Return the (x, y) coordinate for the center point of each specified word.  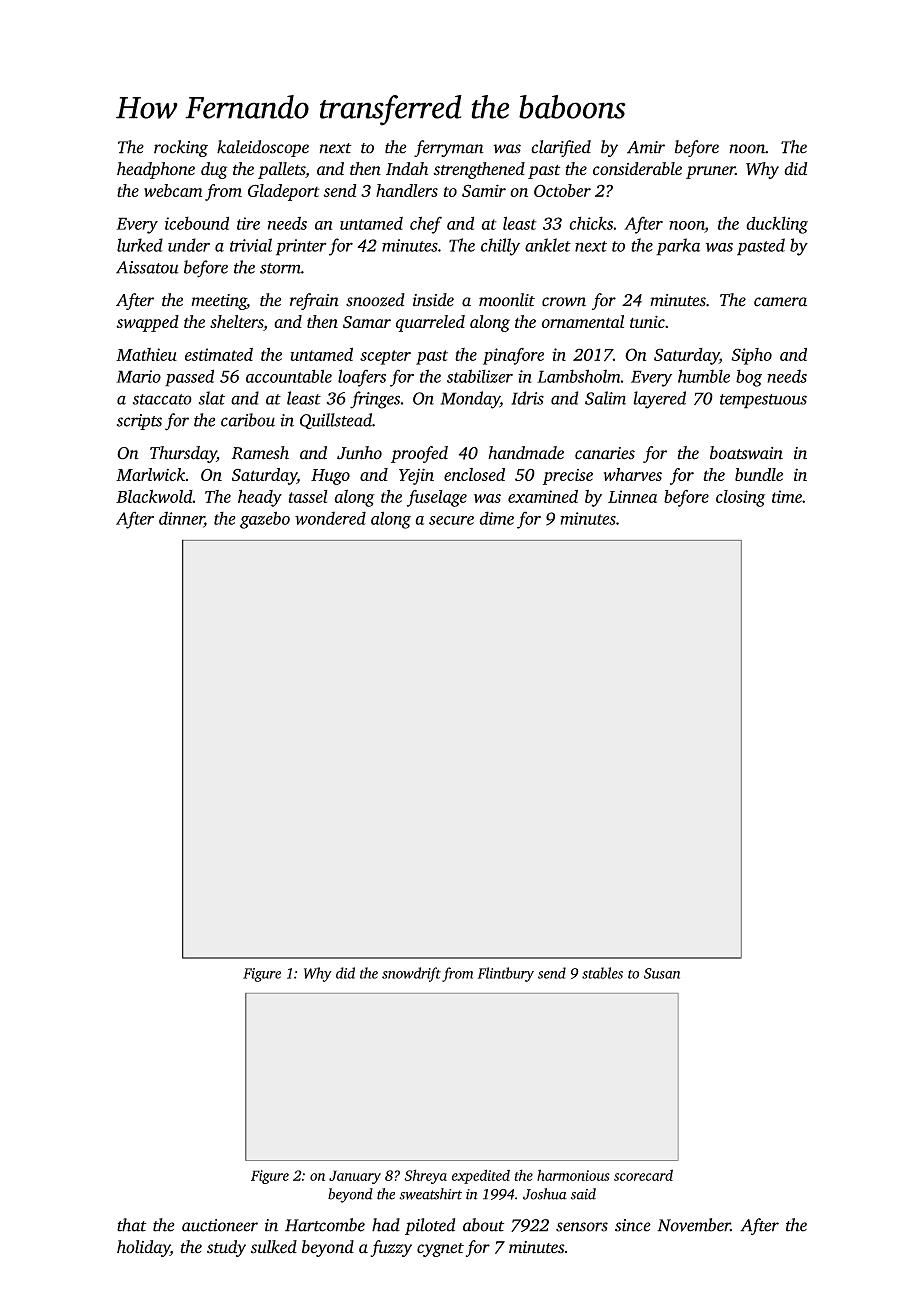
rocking (181, 148)
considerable (637, 169)
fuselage (437, 498)
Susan (662, 973)
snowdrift (411, 974)
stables (602, 973)
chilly (500, 247)
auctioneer (220, 1225)
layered (659, 400)
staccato (162, 399)
